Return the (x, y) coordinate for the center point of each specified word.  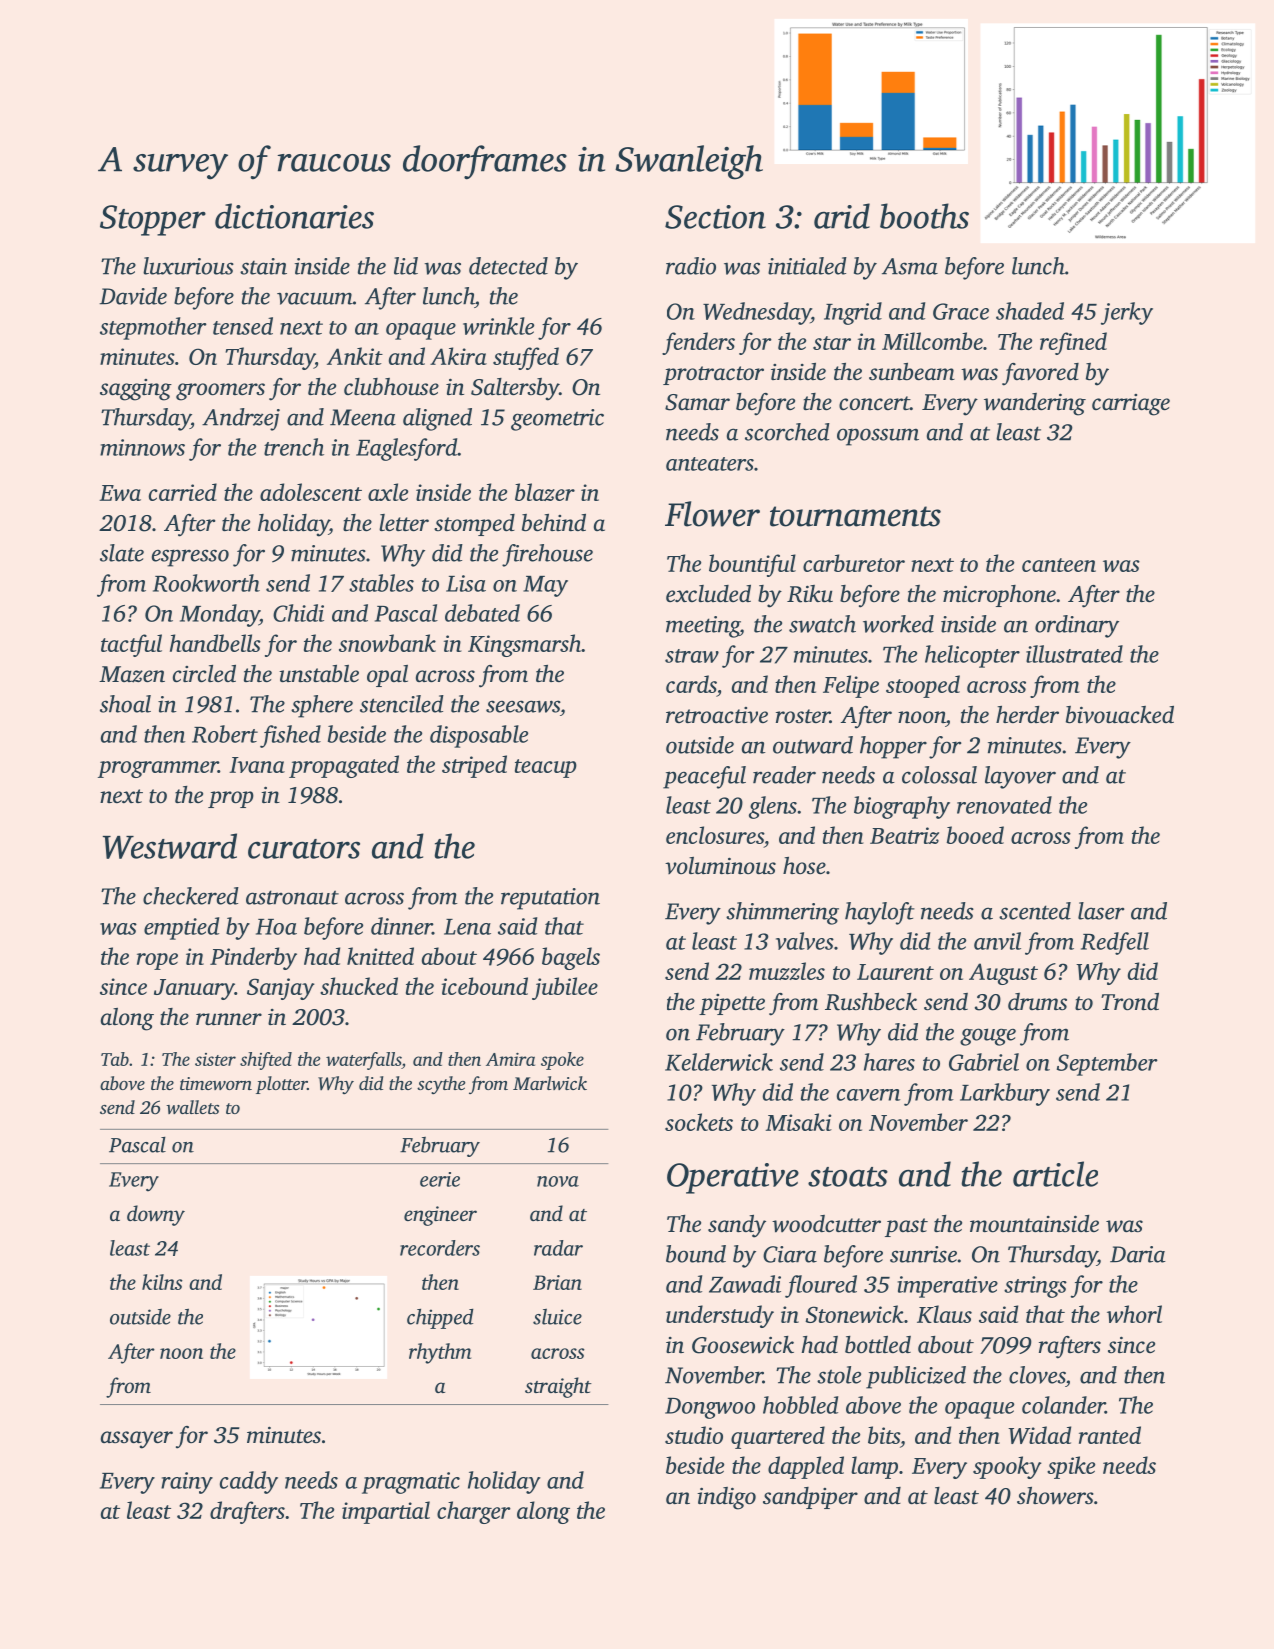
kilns (162, 1282)
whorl (1134, 1314)
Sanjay (281, 989)
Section (715, 217)
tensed (243, 326)
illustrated (1074, 654)
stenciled (402, 704)
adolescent (311, 492)
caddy (249, 1482)
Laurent (895, 972)
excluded (708, 594)
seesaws (523, 706)
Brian (557, 1282)
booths (924, 216)
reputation (550, 899)
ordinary (1077, 626)
